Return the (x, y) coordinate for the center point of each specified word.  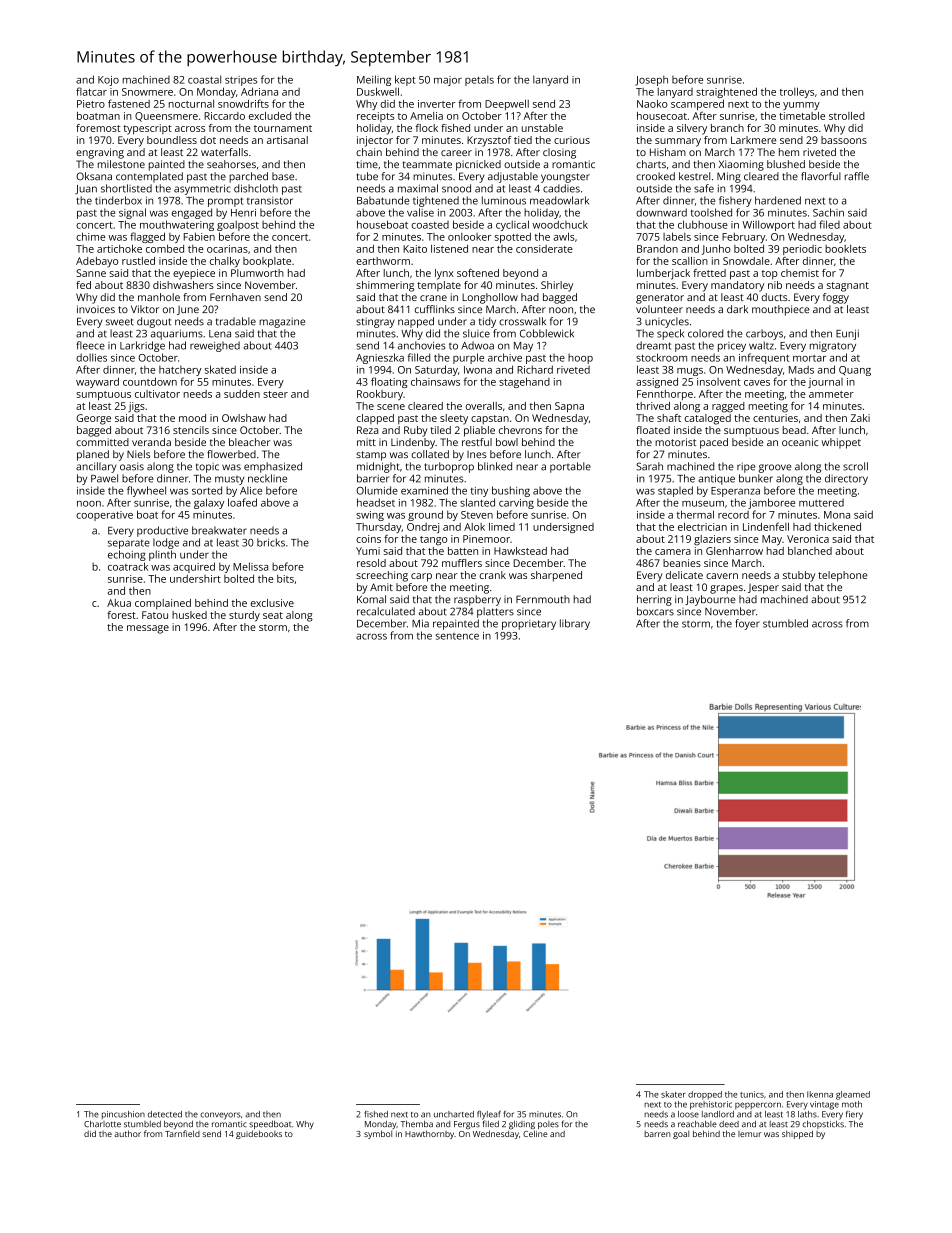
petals (479, 80)
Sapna (569, 407)
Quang (855, 371)
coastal (204, 79)
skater (673, 1094)
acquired (194, 567)
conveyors (220, 1116)
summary (678, 142)
